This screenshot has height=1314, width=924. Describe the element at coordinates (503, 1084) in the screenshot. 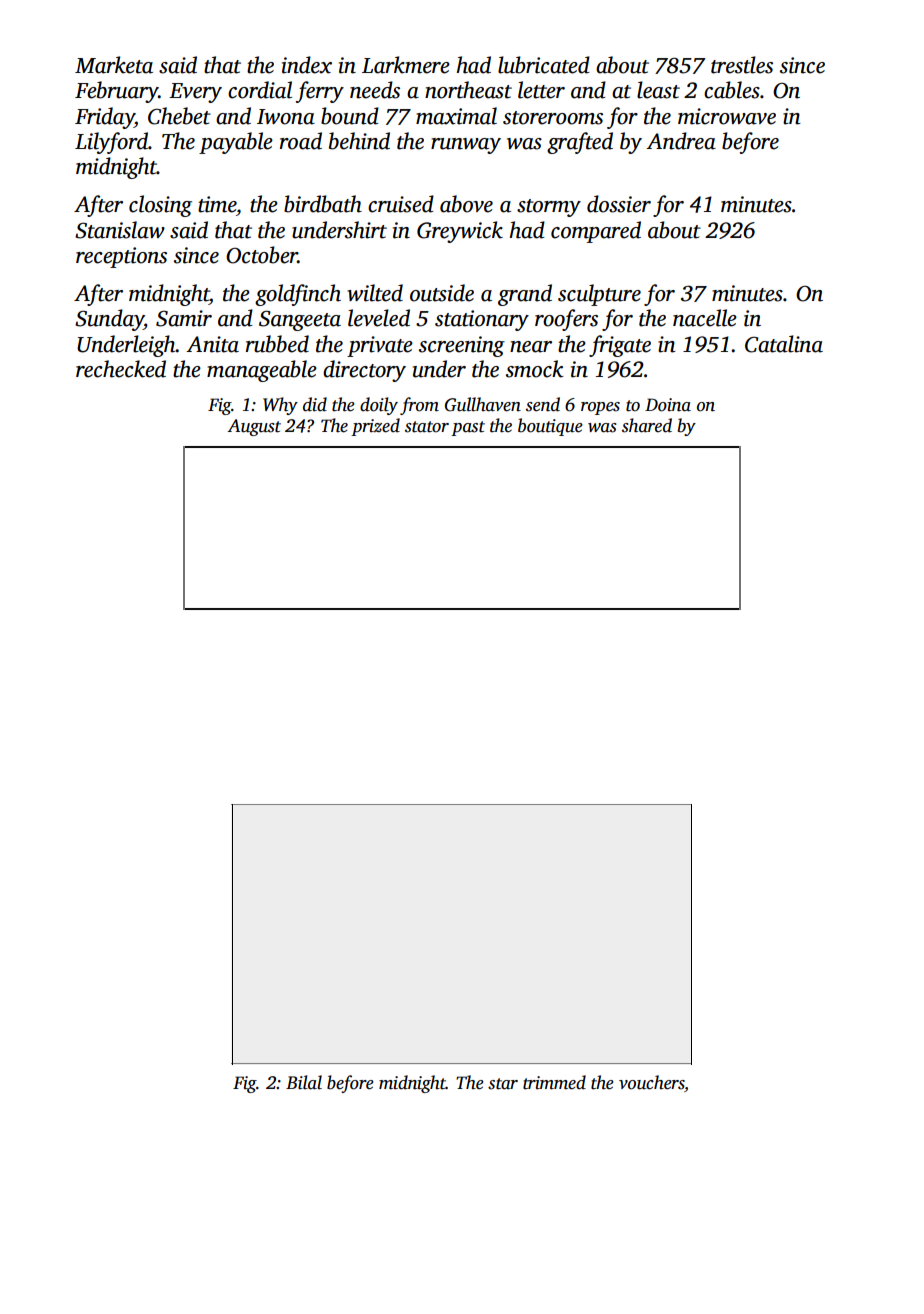

I see `star` at that location.
